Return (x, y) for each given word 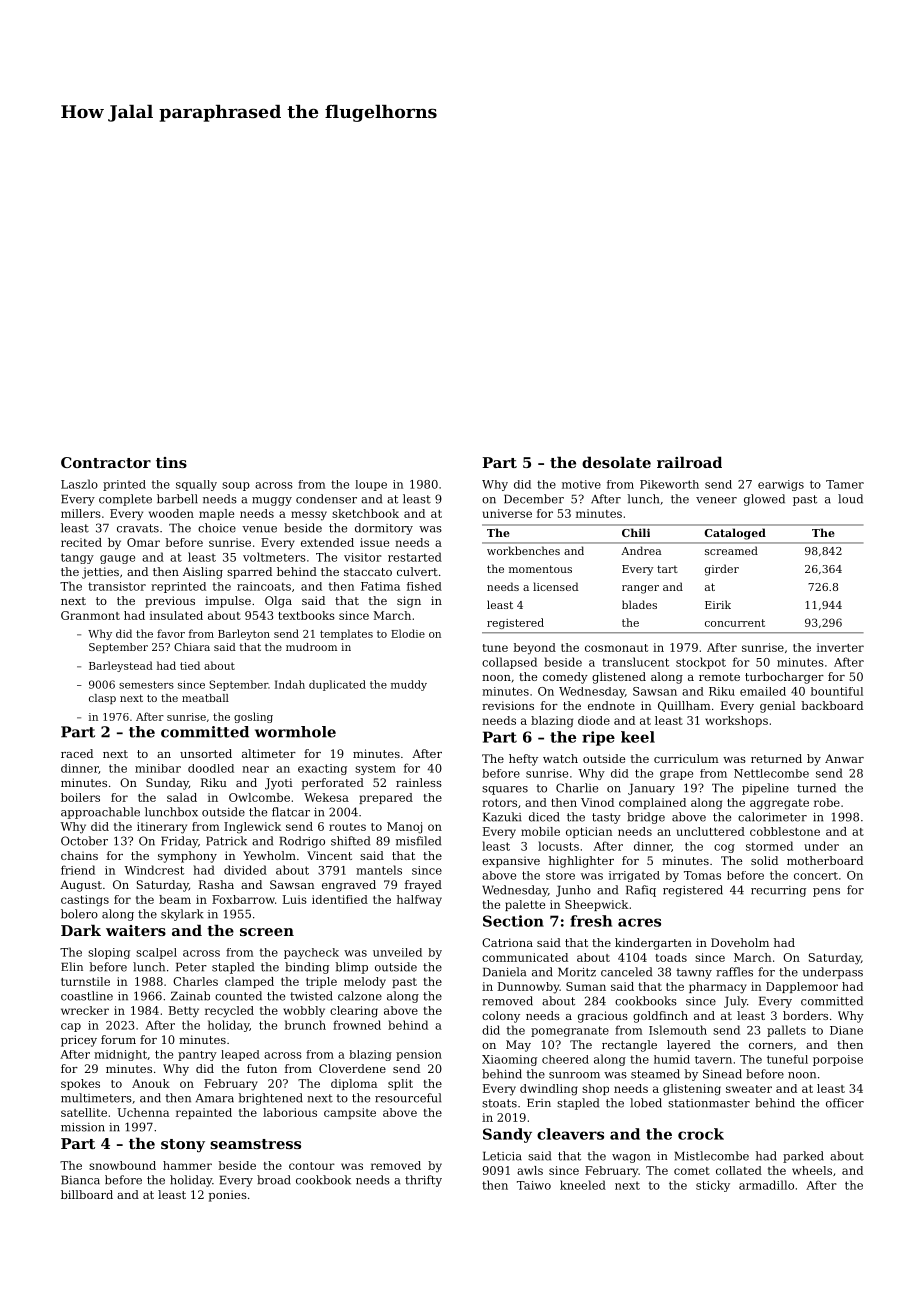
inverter (840, 647)
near (255, 769)
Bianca (80, 1180)
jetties (100, 573)
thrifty (423, 1181)
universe (507, 513)
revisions (508, 705)
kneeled (583, 1185)
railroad (689, 462)
